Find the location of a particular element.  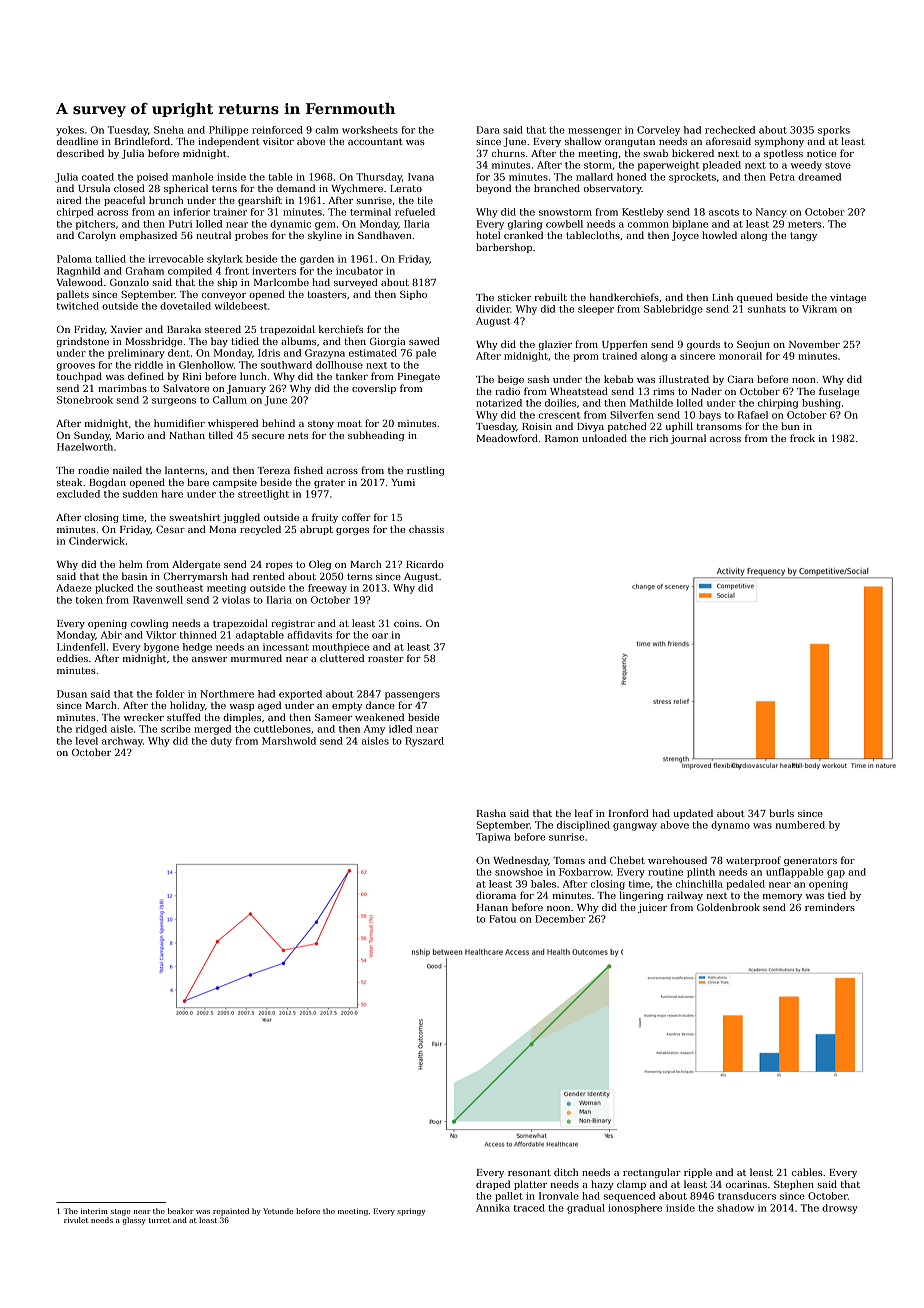

biplane is located at coordinates (690, 225).
